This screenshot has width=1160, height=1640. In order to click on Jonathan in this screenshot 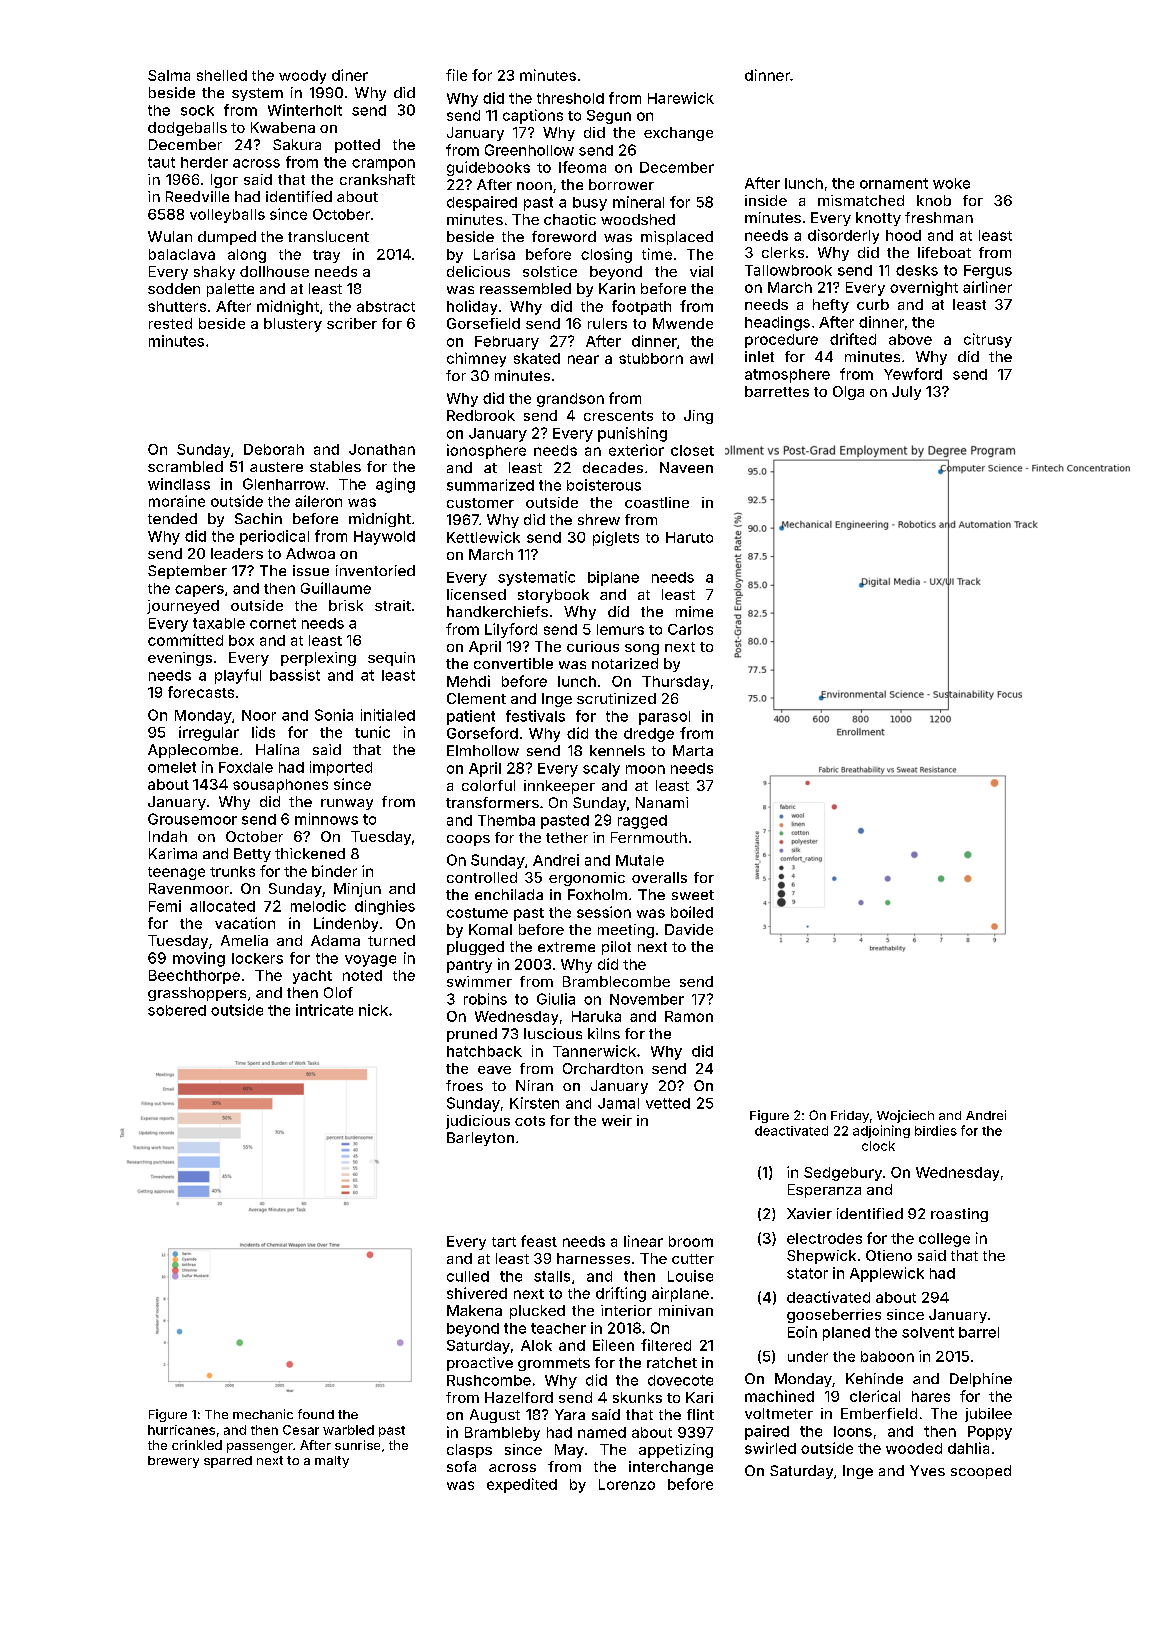, I will do `click(382, 449)`.
